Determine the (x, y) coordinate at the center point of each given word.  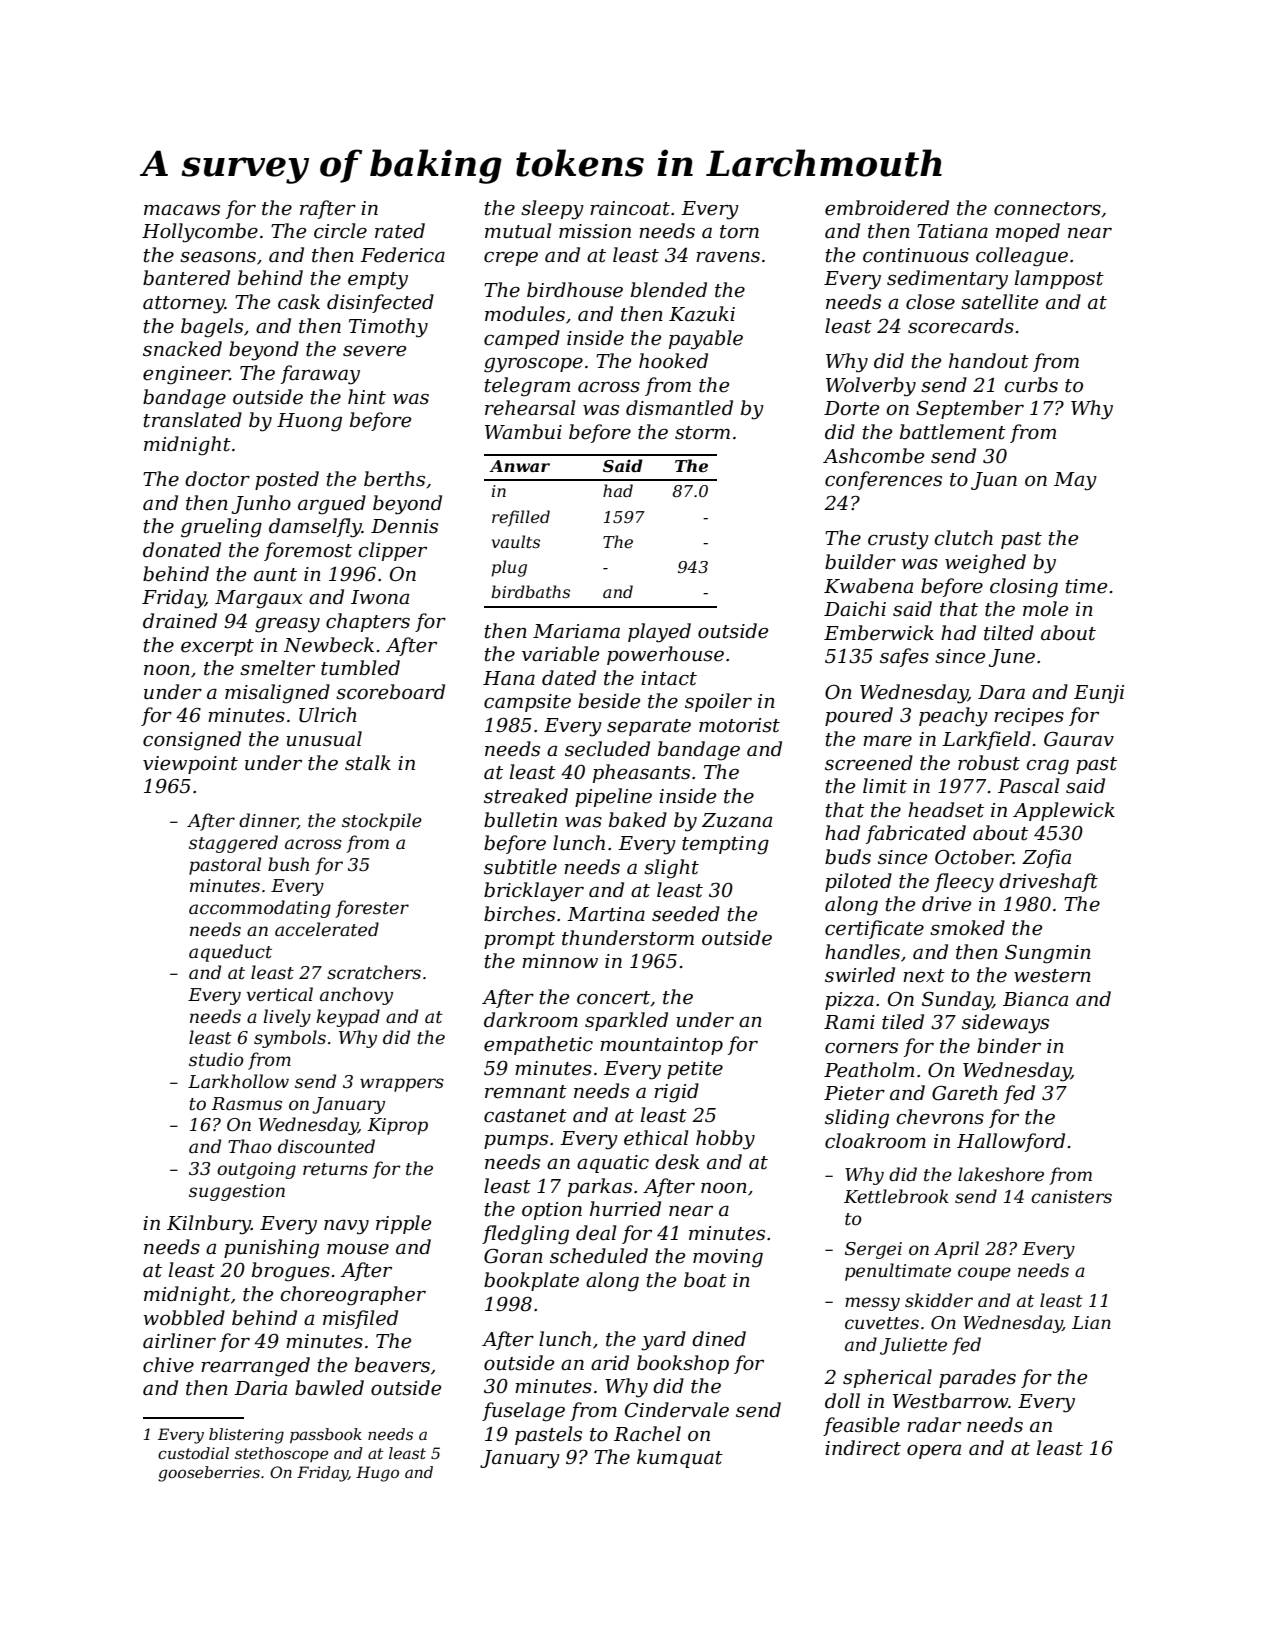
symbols (290, 1039)
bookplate (531, 1281)
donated (182, 550)
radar (934, 1425)
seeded (686, 914)
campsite (527, 703)
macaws (182, 210)
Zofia (1046, 858)
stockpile (382, 822)
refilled (521, 518)
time (1086, 586)
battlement (953, 432)
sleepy (552, 210)
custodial (193, 1453)
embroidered (887, 208)
